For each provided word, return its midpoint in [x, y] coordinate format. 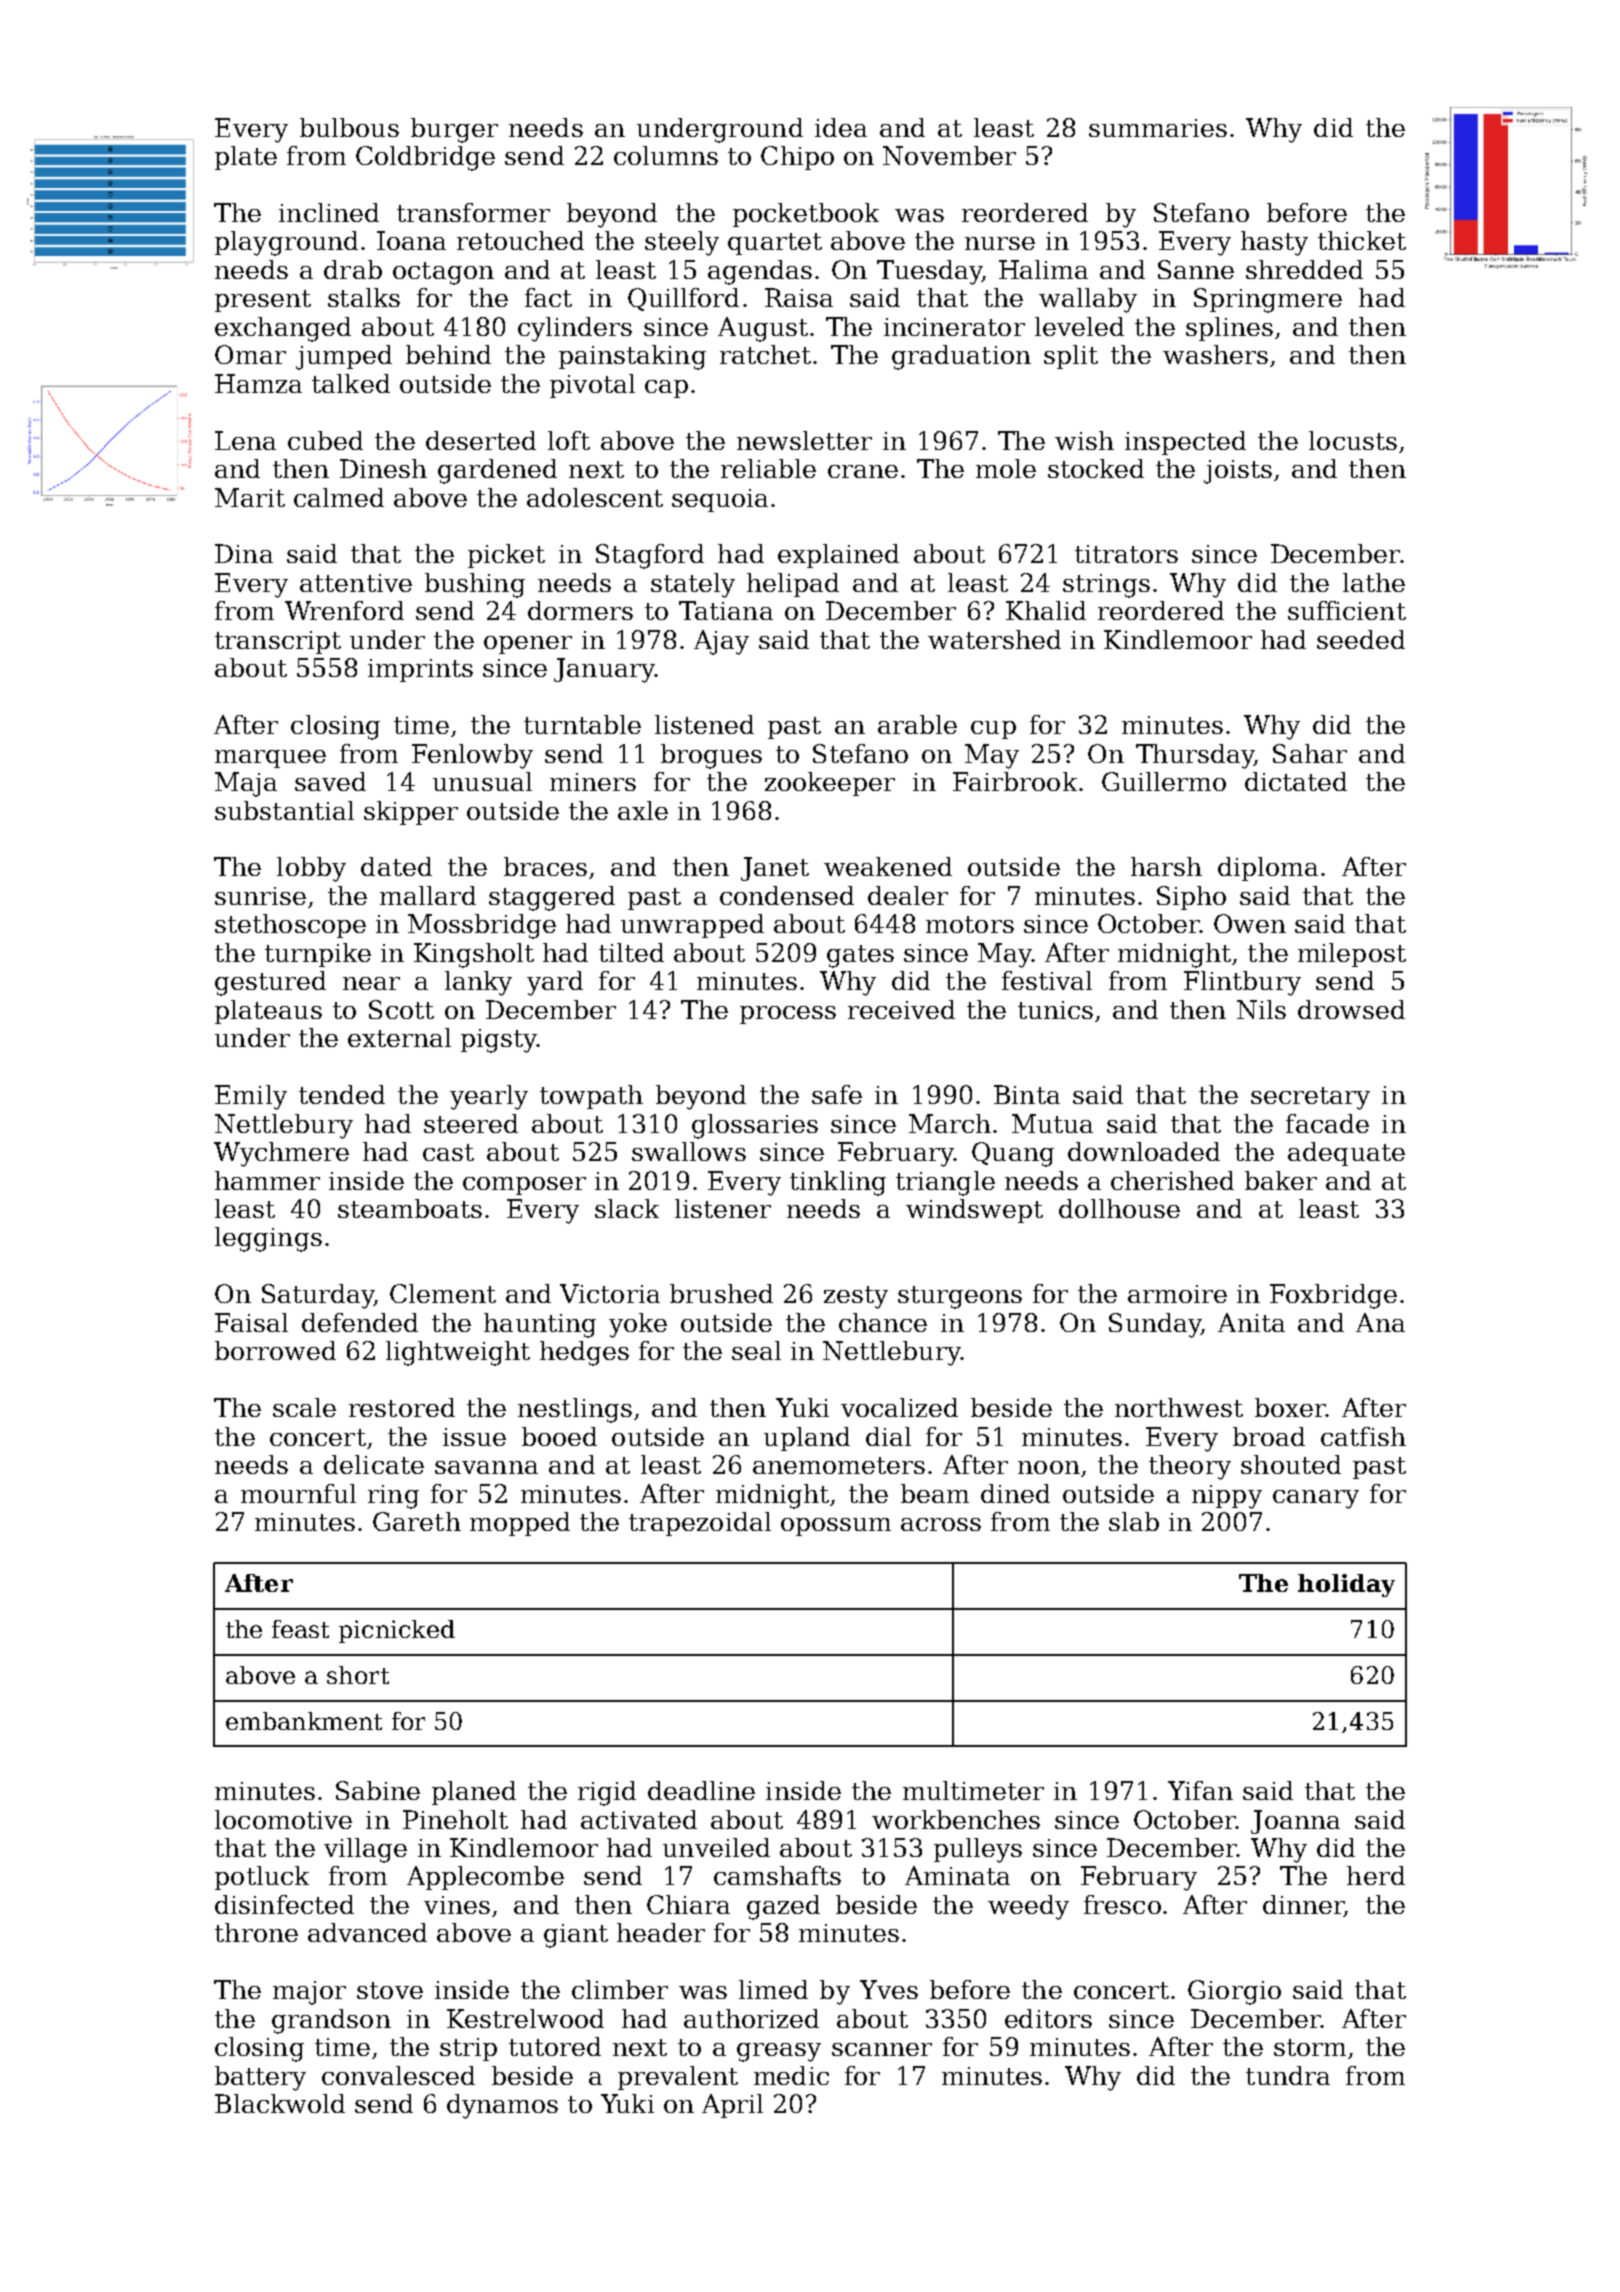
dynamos [502, 2106]
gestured [270, 983]
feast [300, 1629]
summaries [1158, 128]
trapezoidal [700, 1524]
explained [838, 556]
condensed [787, 895]
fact [548, 297]
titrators [1126, 554]
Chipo [797, 158]
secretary [1310, 1098]
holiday [1346, 1585]
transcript [278, 642]
